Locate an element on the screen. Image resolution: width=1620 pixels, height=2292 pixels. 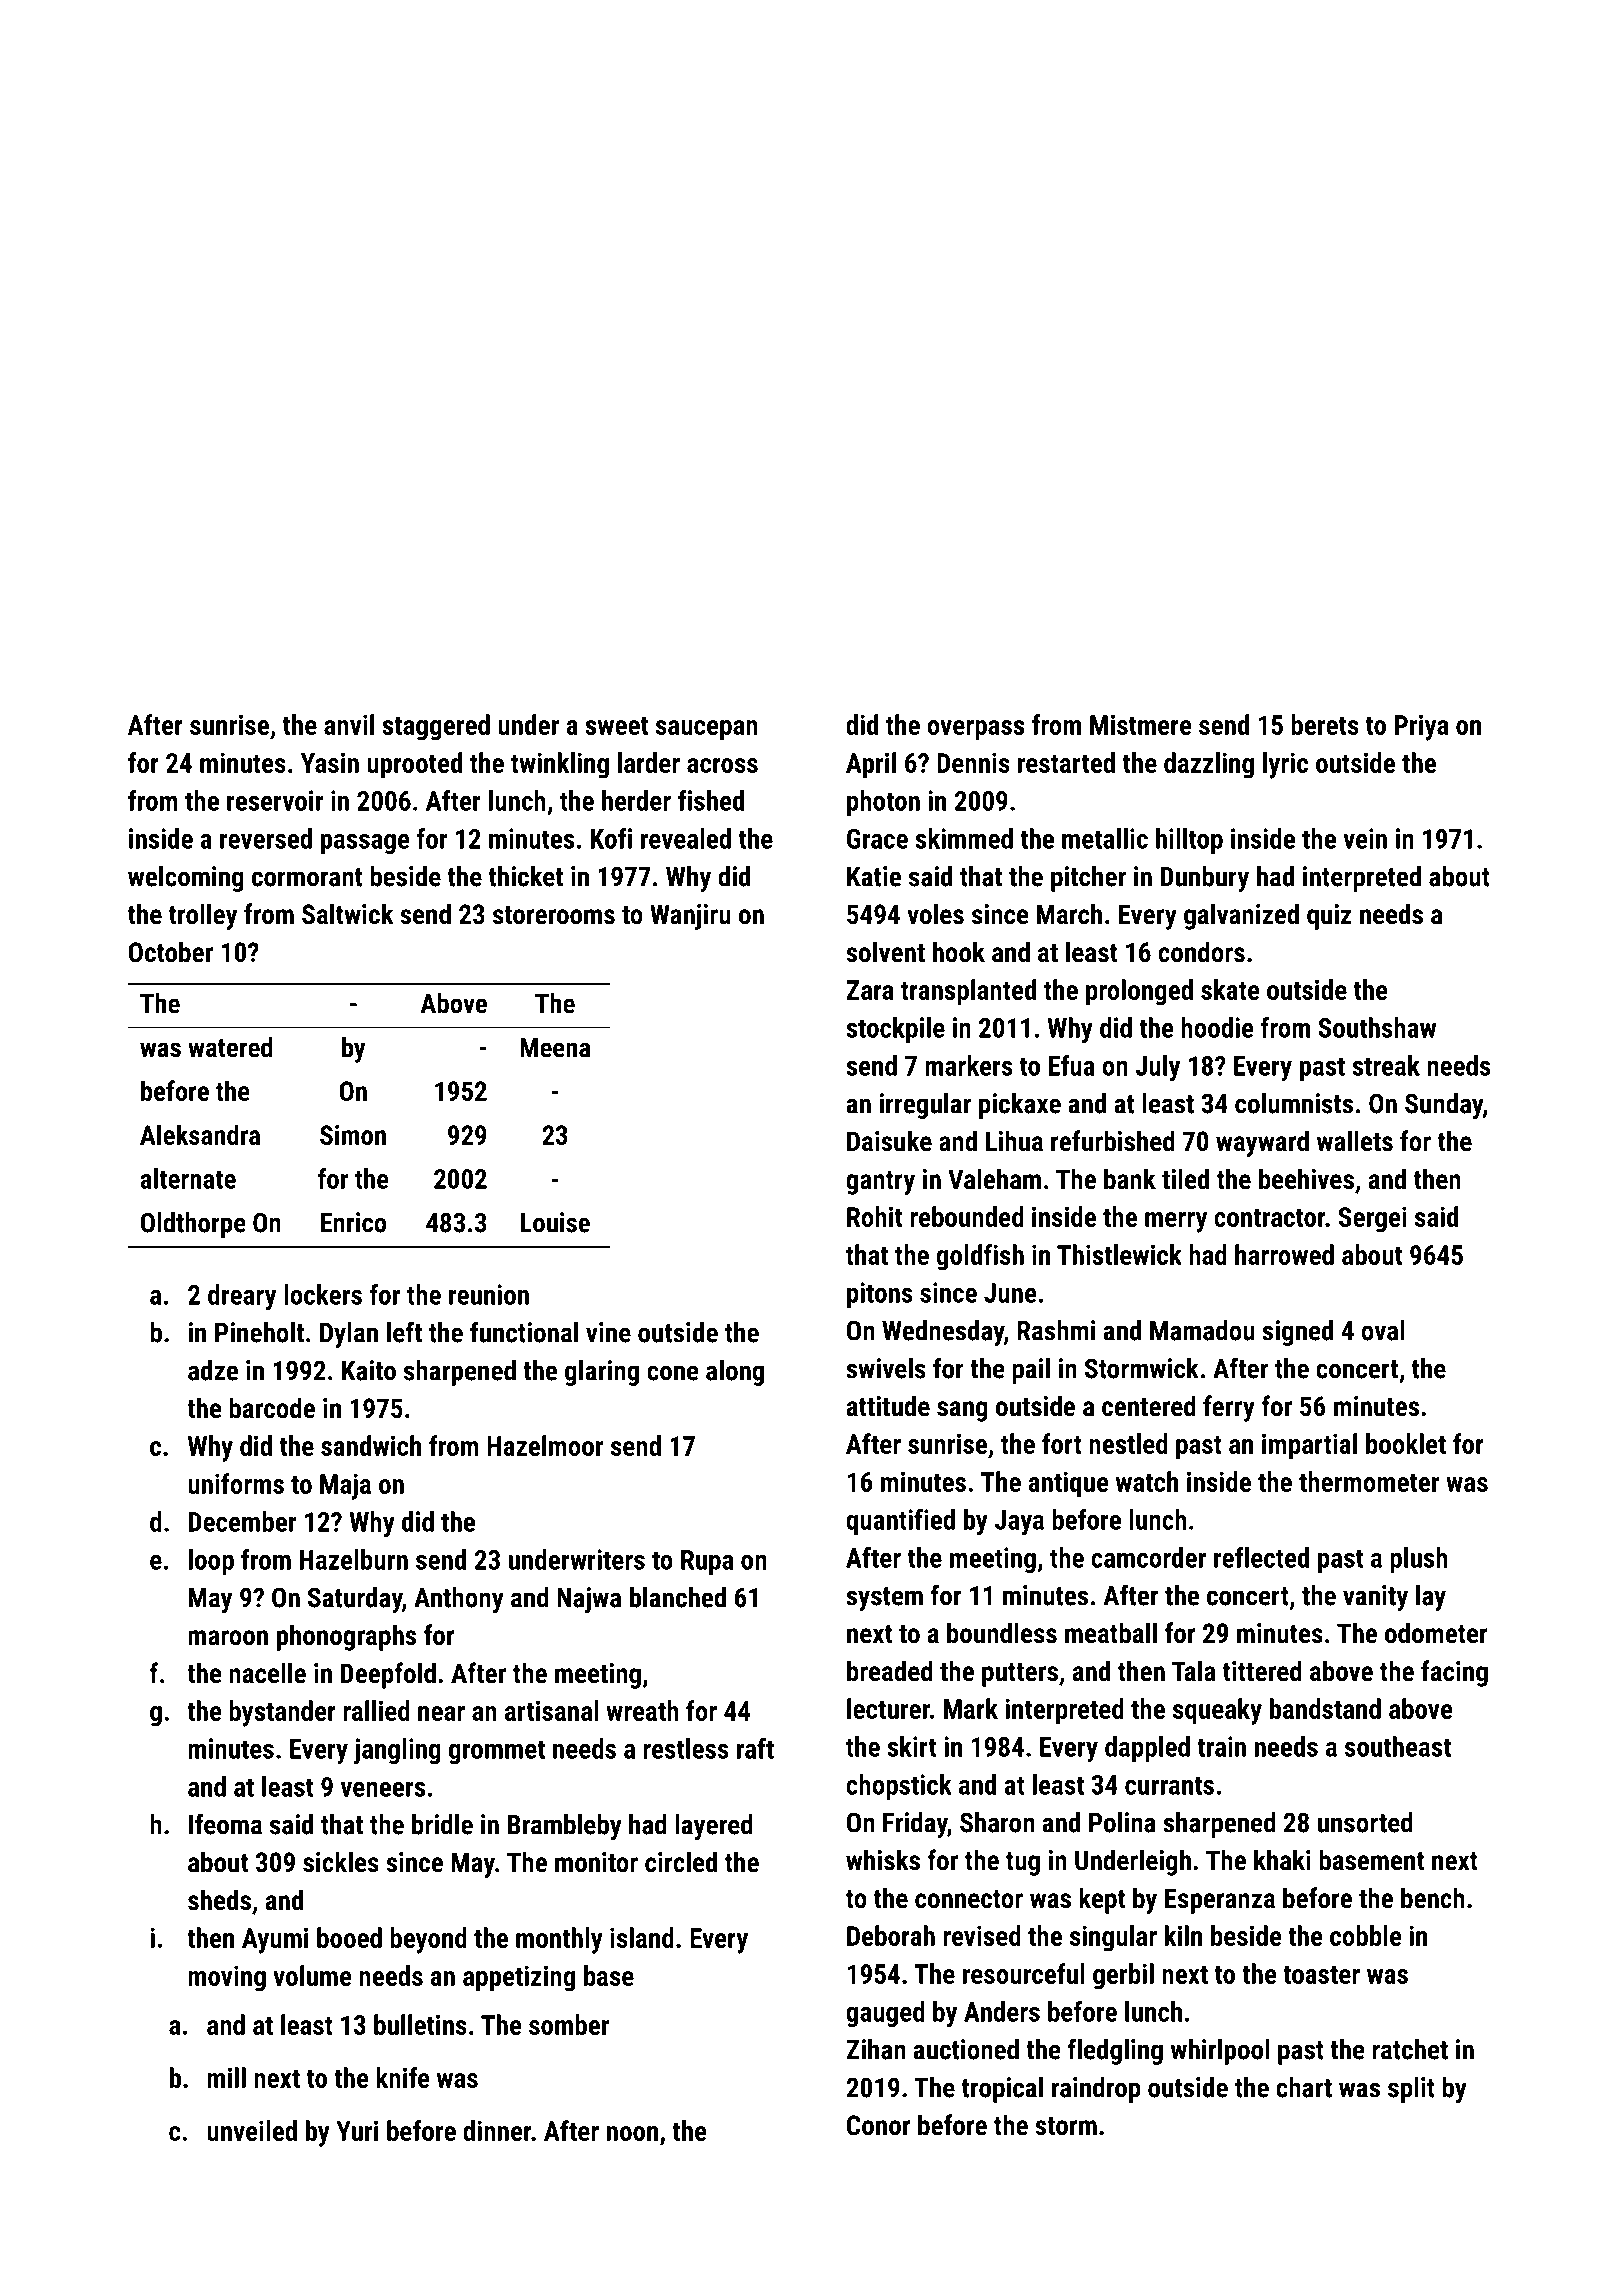
oval is located at coordinates (1383, 1330).
